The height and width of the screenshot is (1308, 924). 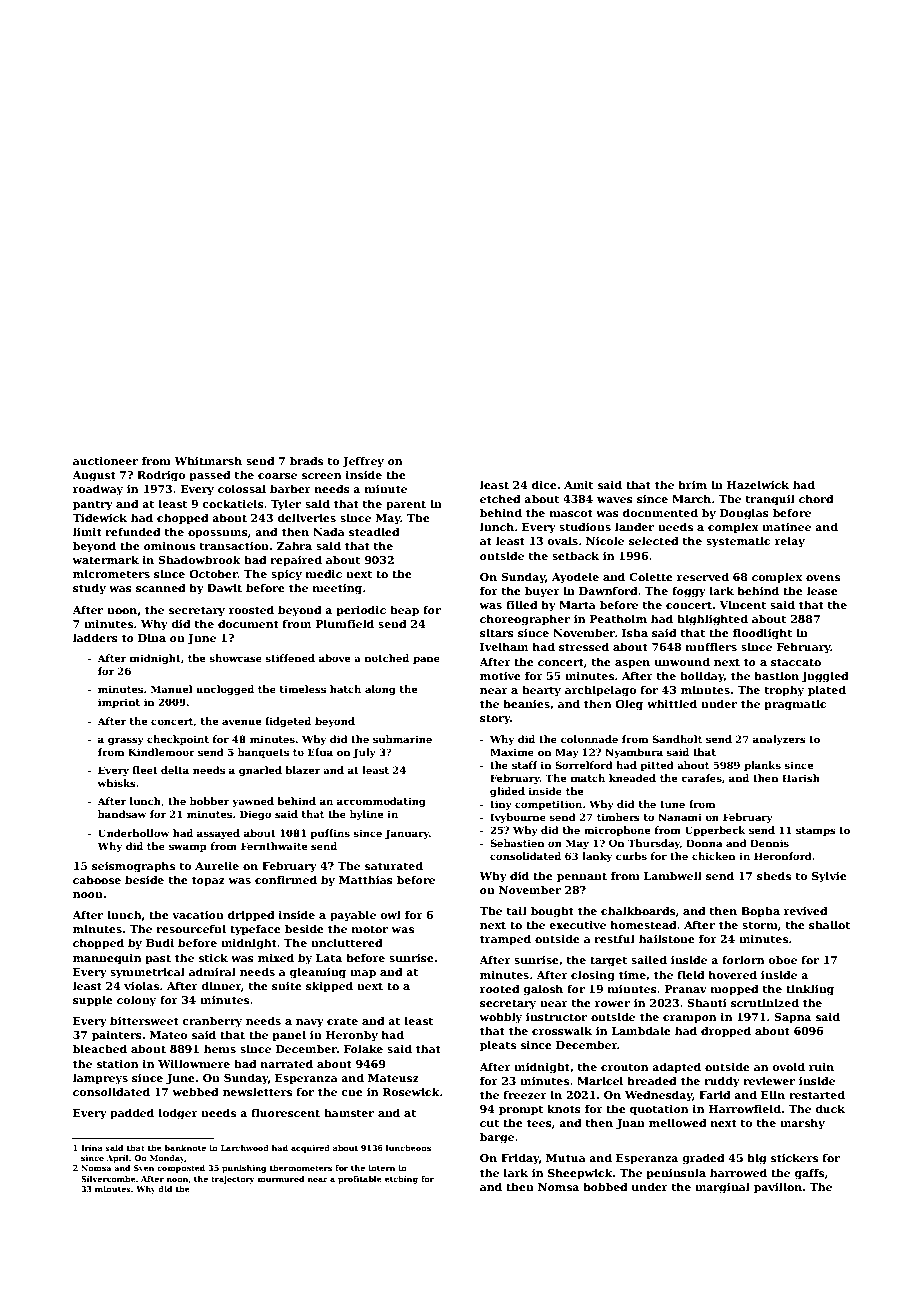 What do you see at coordinates (505, 939) in the screenshot?
I see `tramped` at bounding box center [505, 939].
